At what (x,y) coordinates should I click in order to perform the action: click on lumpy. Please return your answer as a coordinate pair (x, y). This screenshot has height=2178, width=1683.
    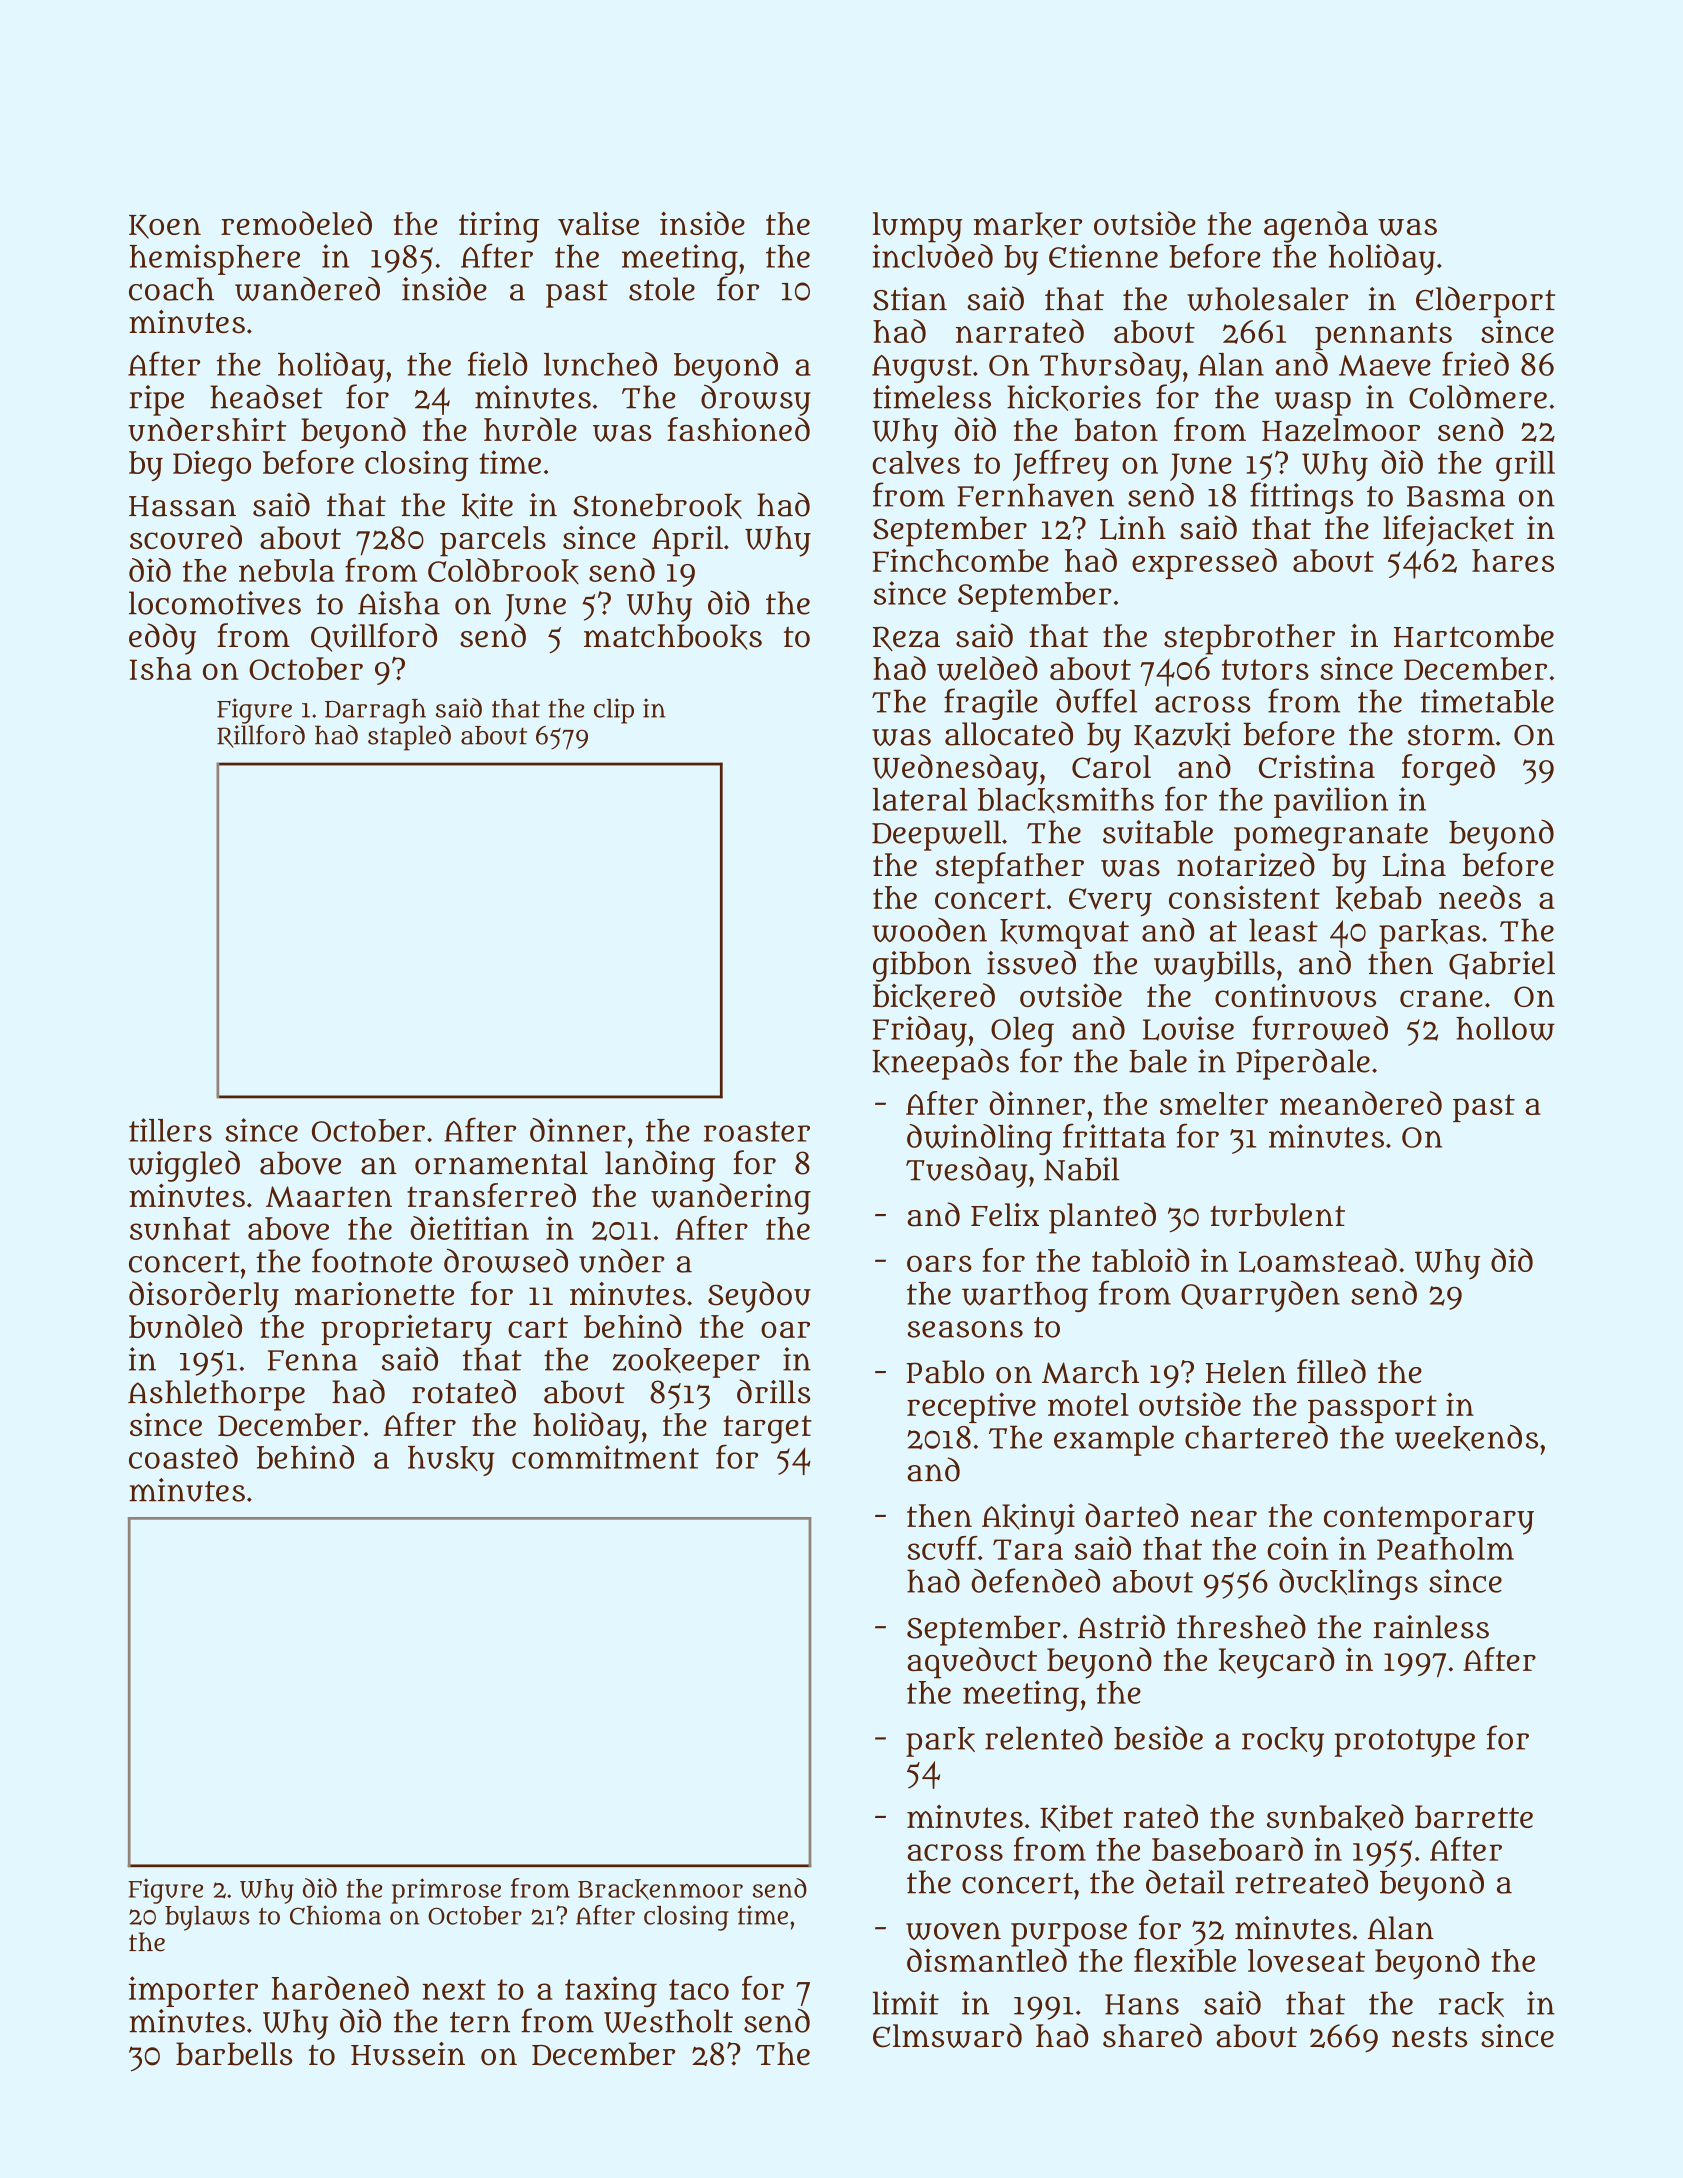
    Looking at the image, I should click on (918, 227).
